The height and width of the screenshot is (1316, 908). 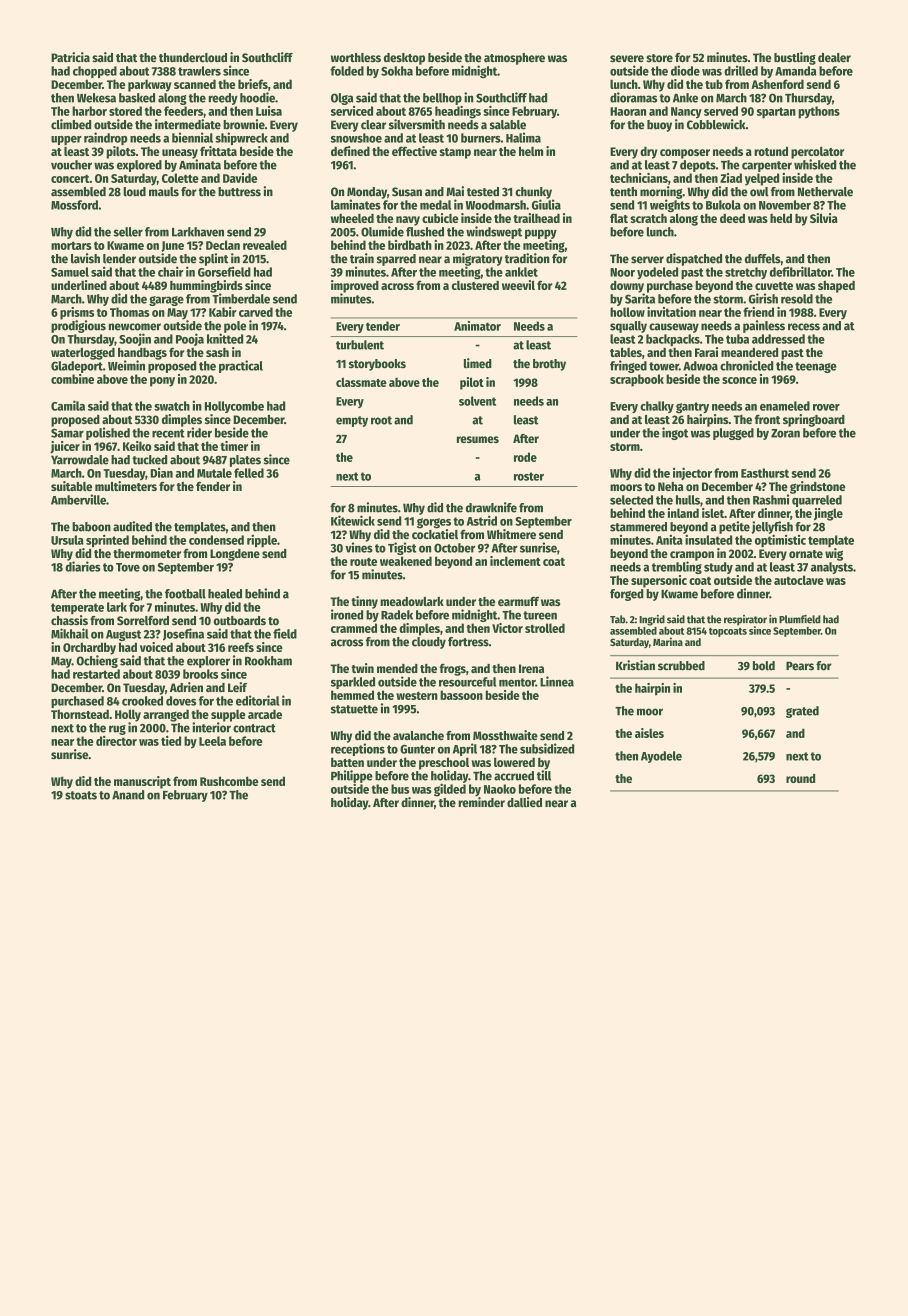 I want to click on stretchy, so click(x=746, y=273).
